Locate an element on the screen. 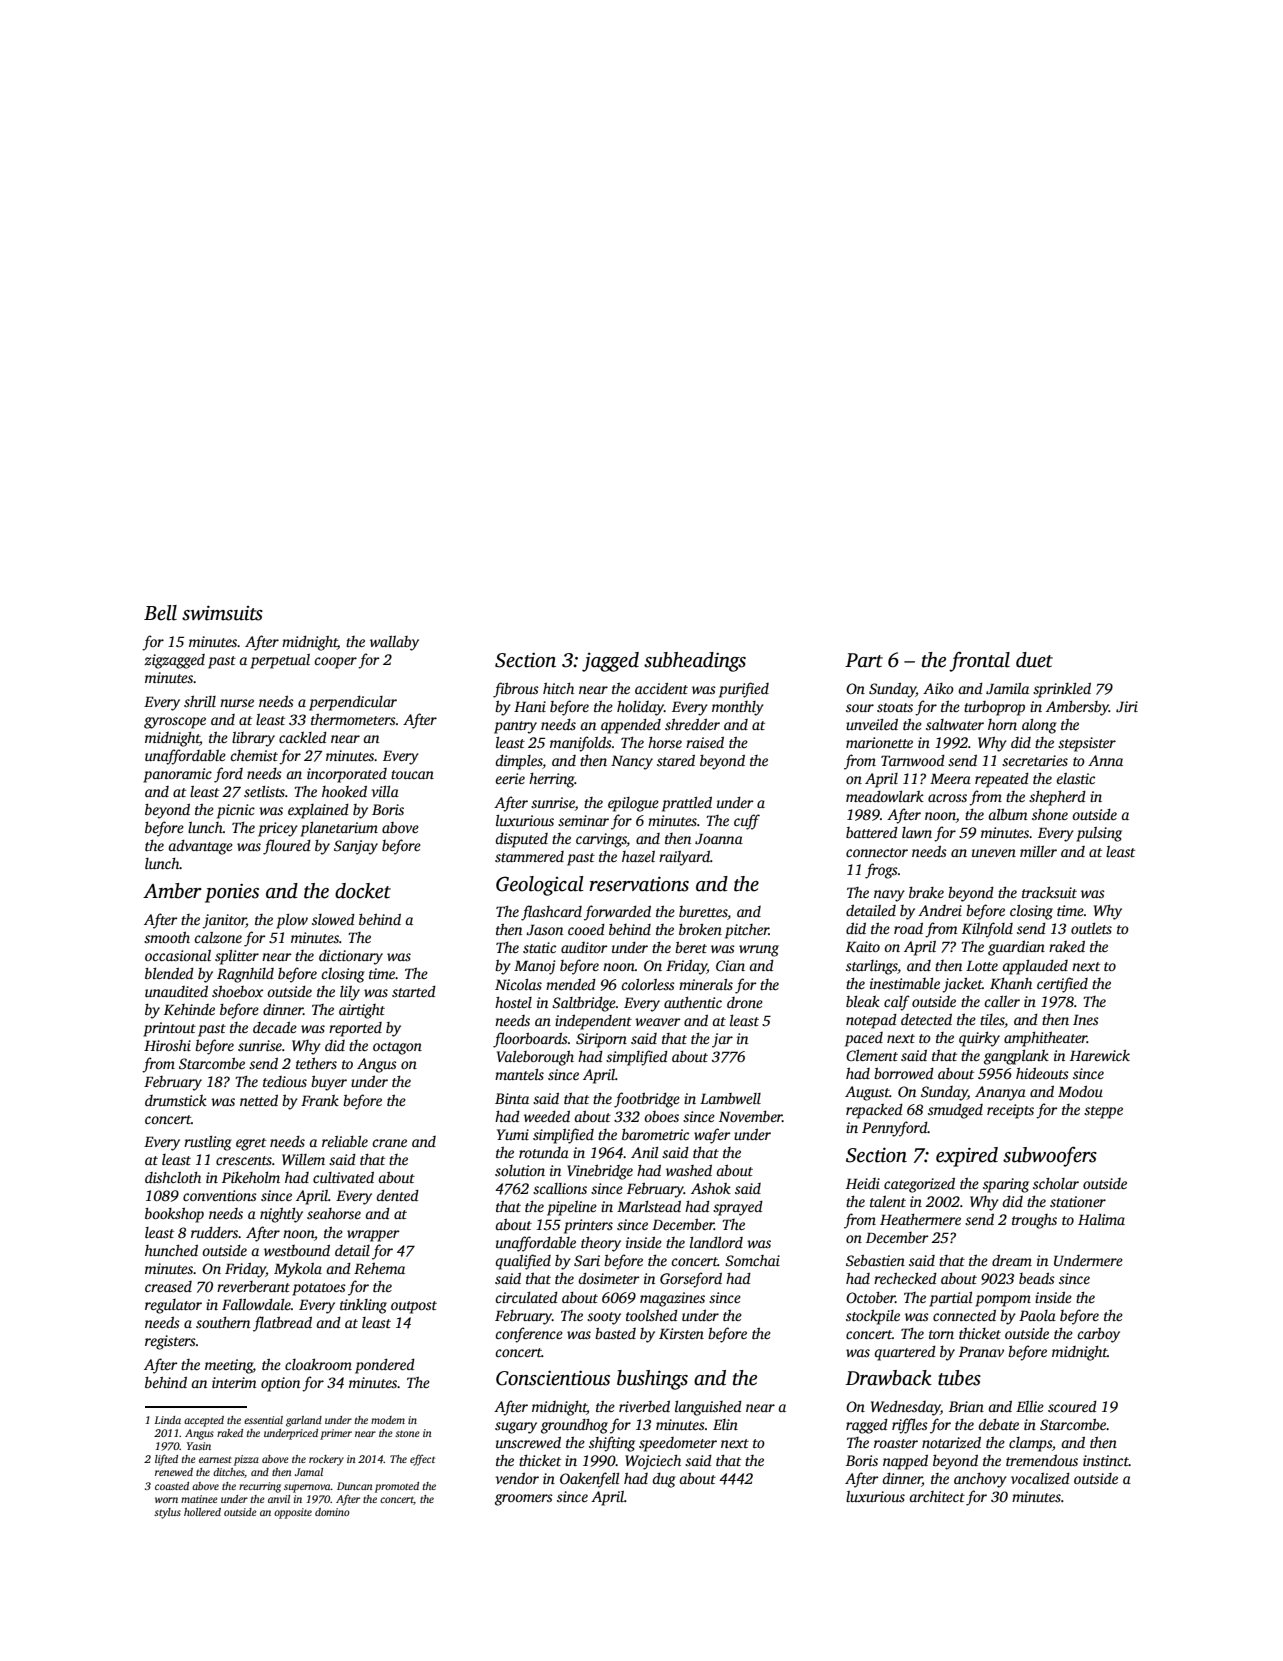 The height and width of the screenshot is (1661, 1283). jagged is located at coordinates (610, 662).
